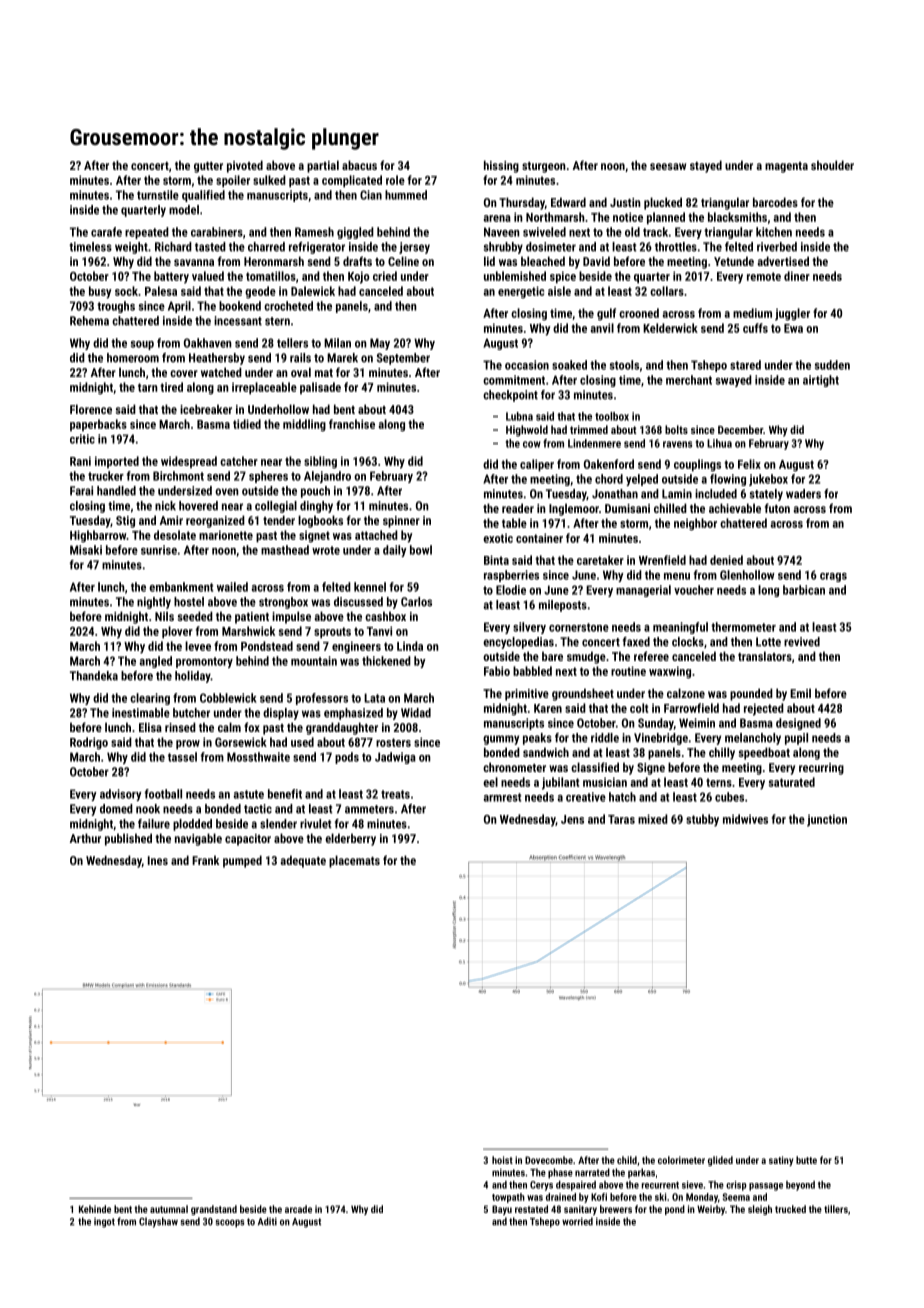 This document has height=1308, width=924. Describe the element at coordinates (169, 1209) in the document. I see `autumnal` at that location.
